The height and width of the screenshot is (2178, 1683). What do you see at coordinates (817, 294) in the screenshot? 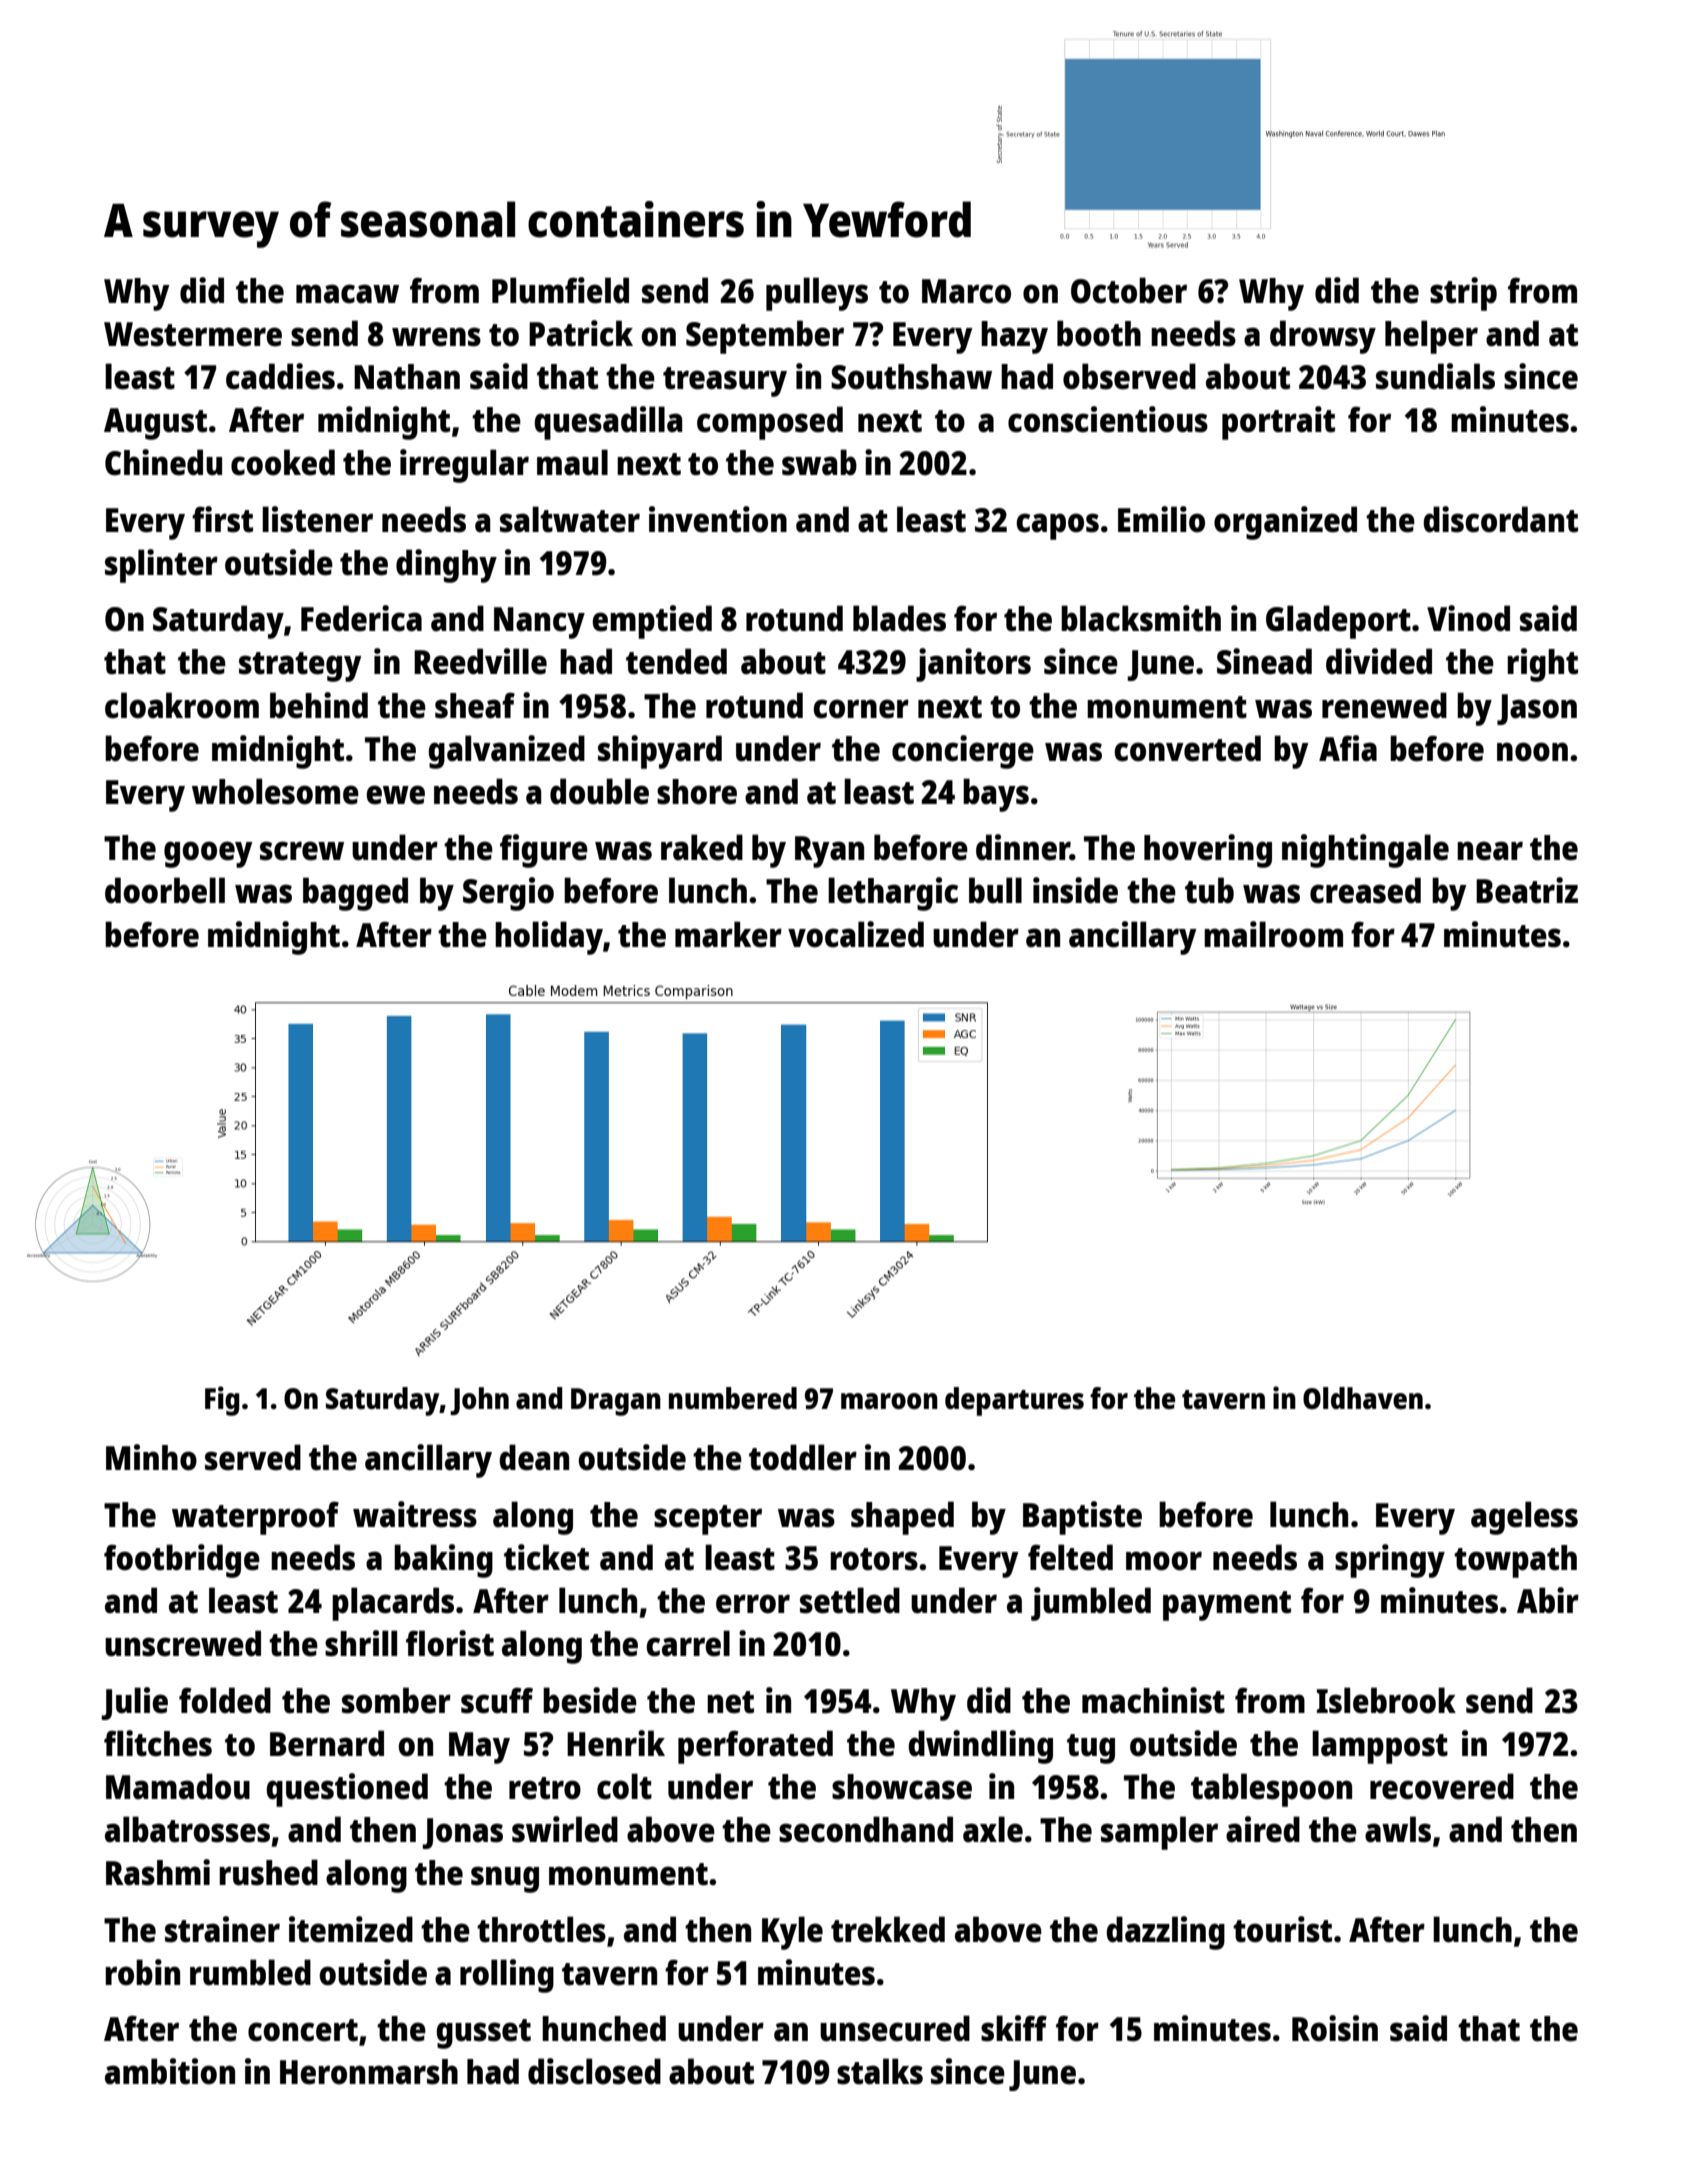
I see `pulleys` at bounding box center [817, 294].
